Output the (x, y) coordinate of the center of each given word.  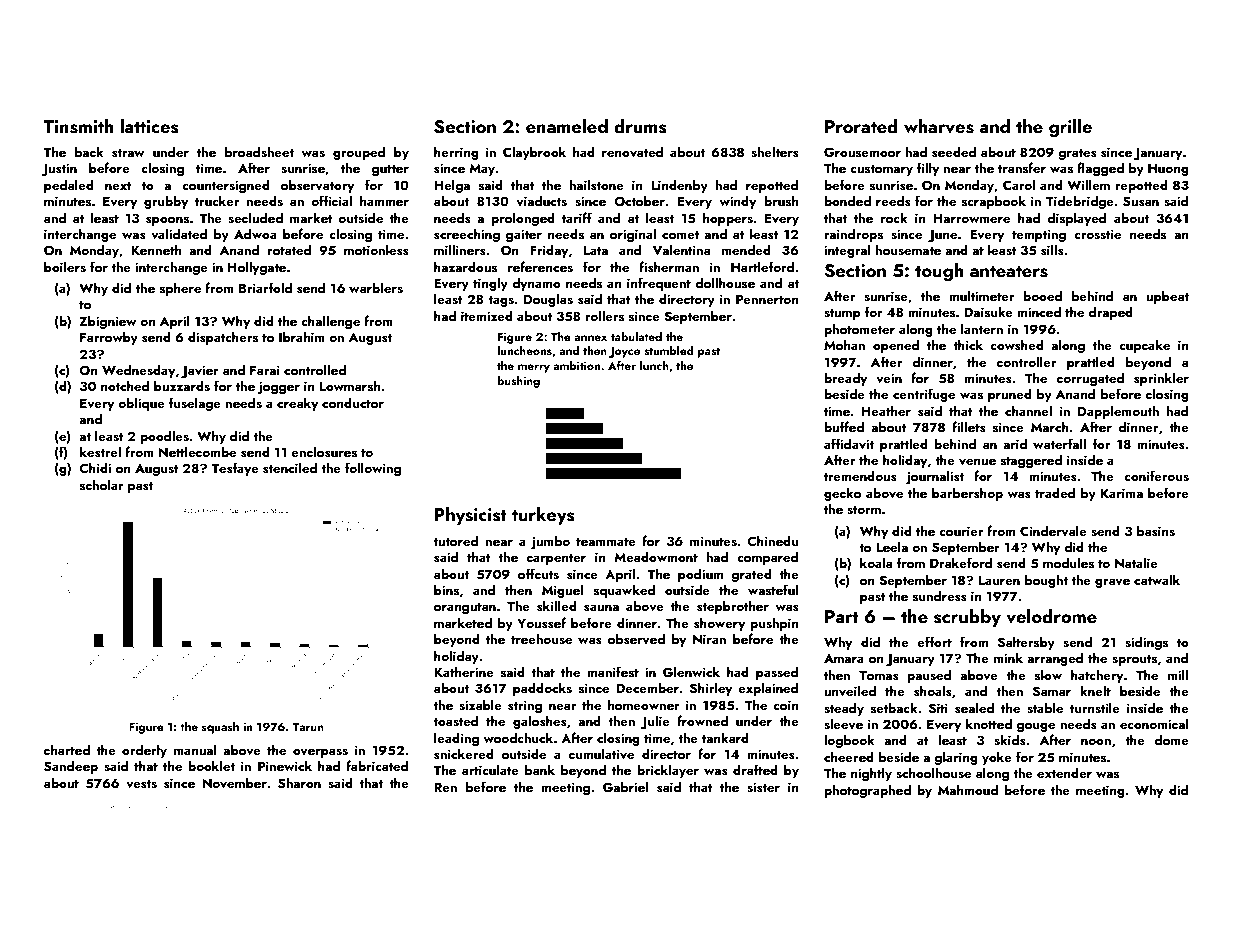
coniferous (1156, 476)
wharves (939, 126)
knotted (989, 723)
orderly (144, 751)
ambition (576, 365)
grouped (359, 153)
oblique (141, 404)
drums (640, 126)
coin (785, 705)
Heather (886, 410)
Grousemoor (862, 152)
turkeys (543, 515)
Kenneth (156, 249)
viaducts (542, 201)
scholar (102, 485)
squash (220, 728)
